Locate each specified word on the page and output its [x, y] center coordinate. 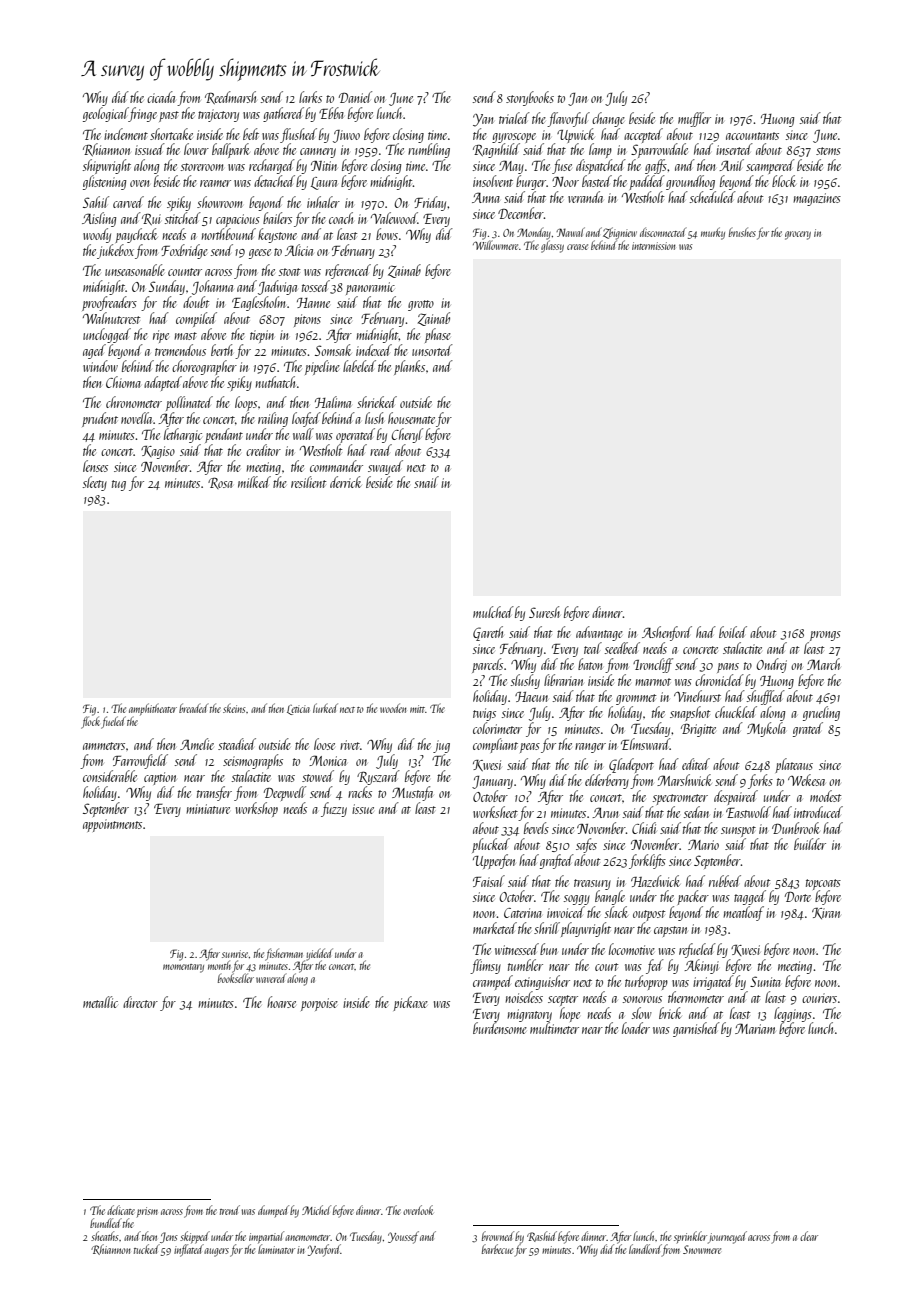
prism [147, 1212]
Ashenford [667, 633]
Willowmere [495, 245]
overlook [418, 1210]
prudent [100, 419]
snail [426, 482]
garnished [696, 1029]
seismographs [253, 761]
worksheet [495, 812]
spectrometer [680, 799]
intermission [653, 246]
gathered [283, 114]
